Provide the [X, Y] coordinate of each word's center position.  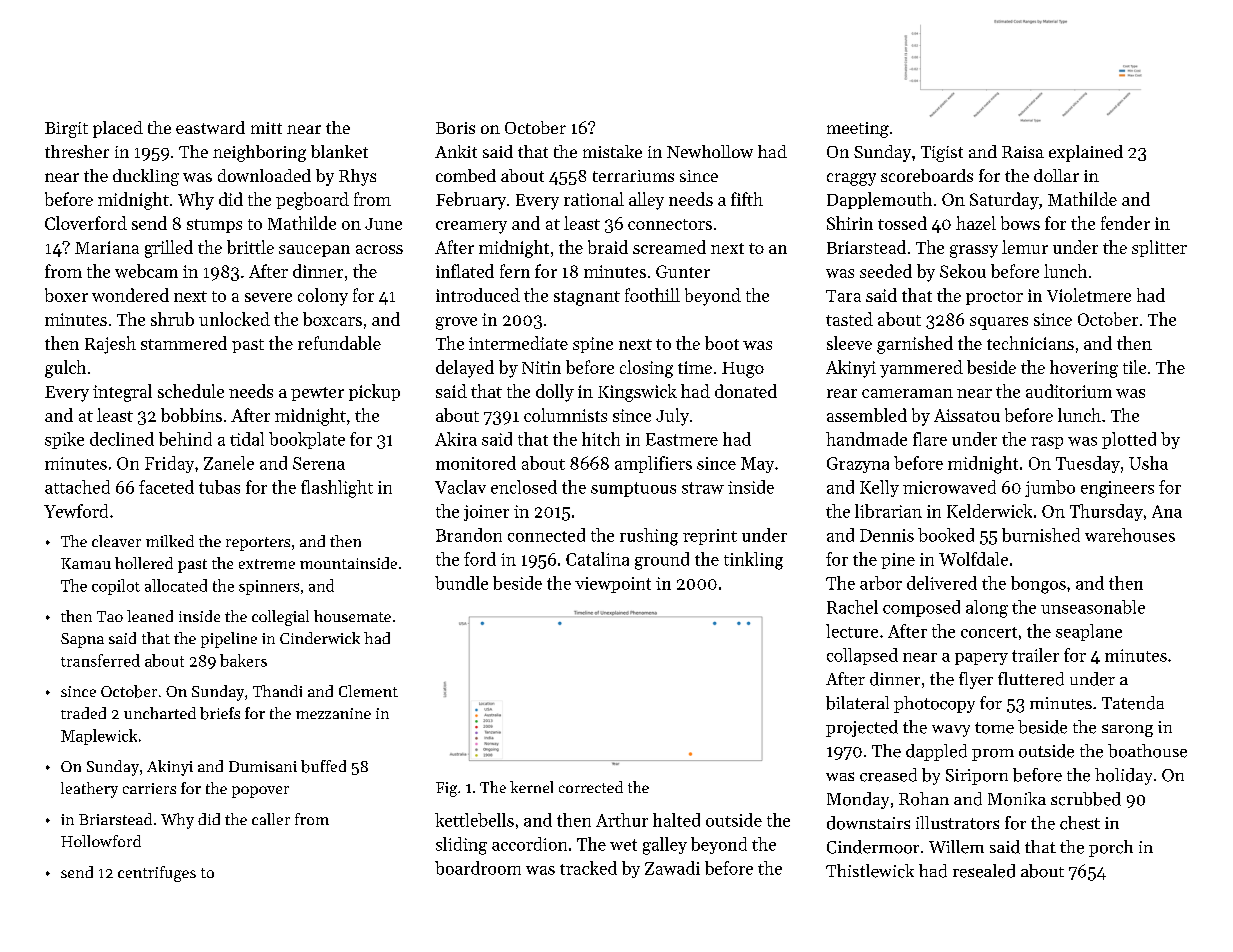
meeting [858, 130]
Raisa [1023, 152]
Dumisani [263, 766]
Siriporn [977, 777]
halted [676, 820]
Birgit [66, 130]
